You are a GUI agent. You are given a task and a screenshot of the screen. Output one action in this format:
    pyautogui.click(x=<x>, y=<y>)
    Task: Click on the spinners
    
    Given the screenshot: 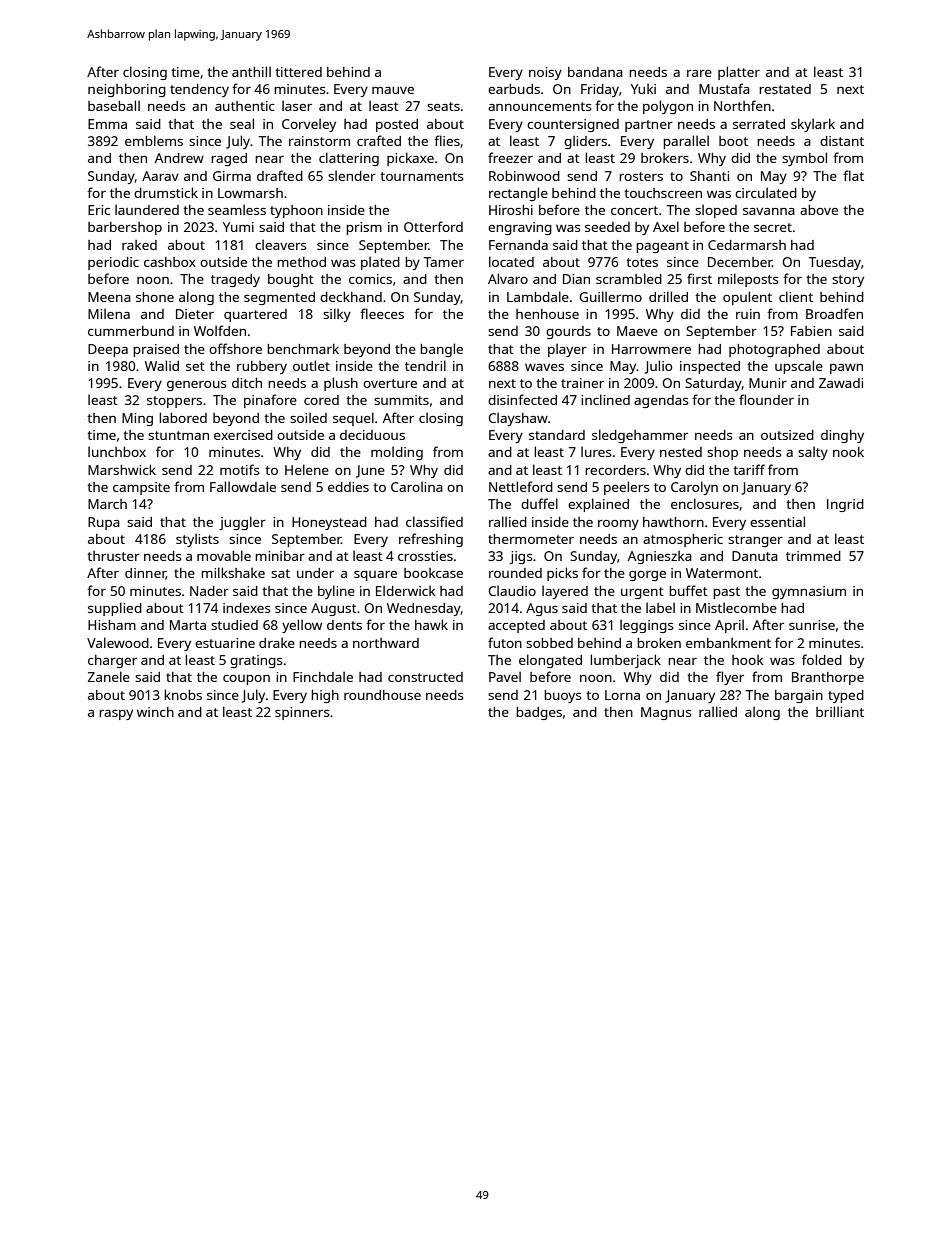 What is the action you would take?
    pyautogui.click(x=302, y=713)
